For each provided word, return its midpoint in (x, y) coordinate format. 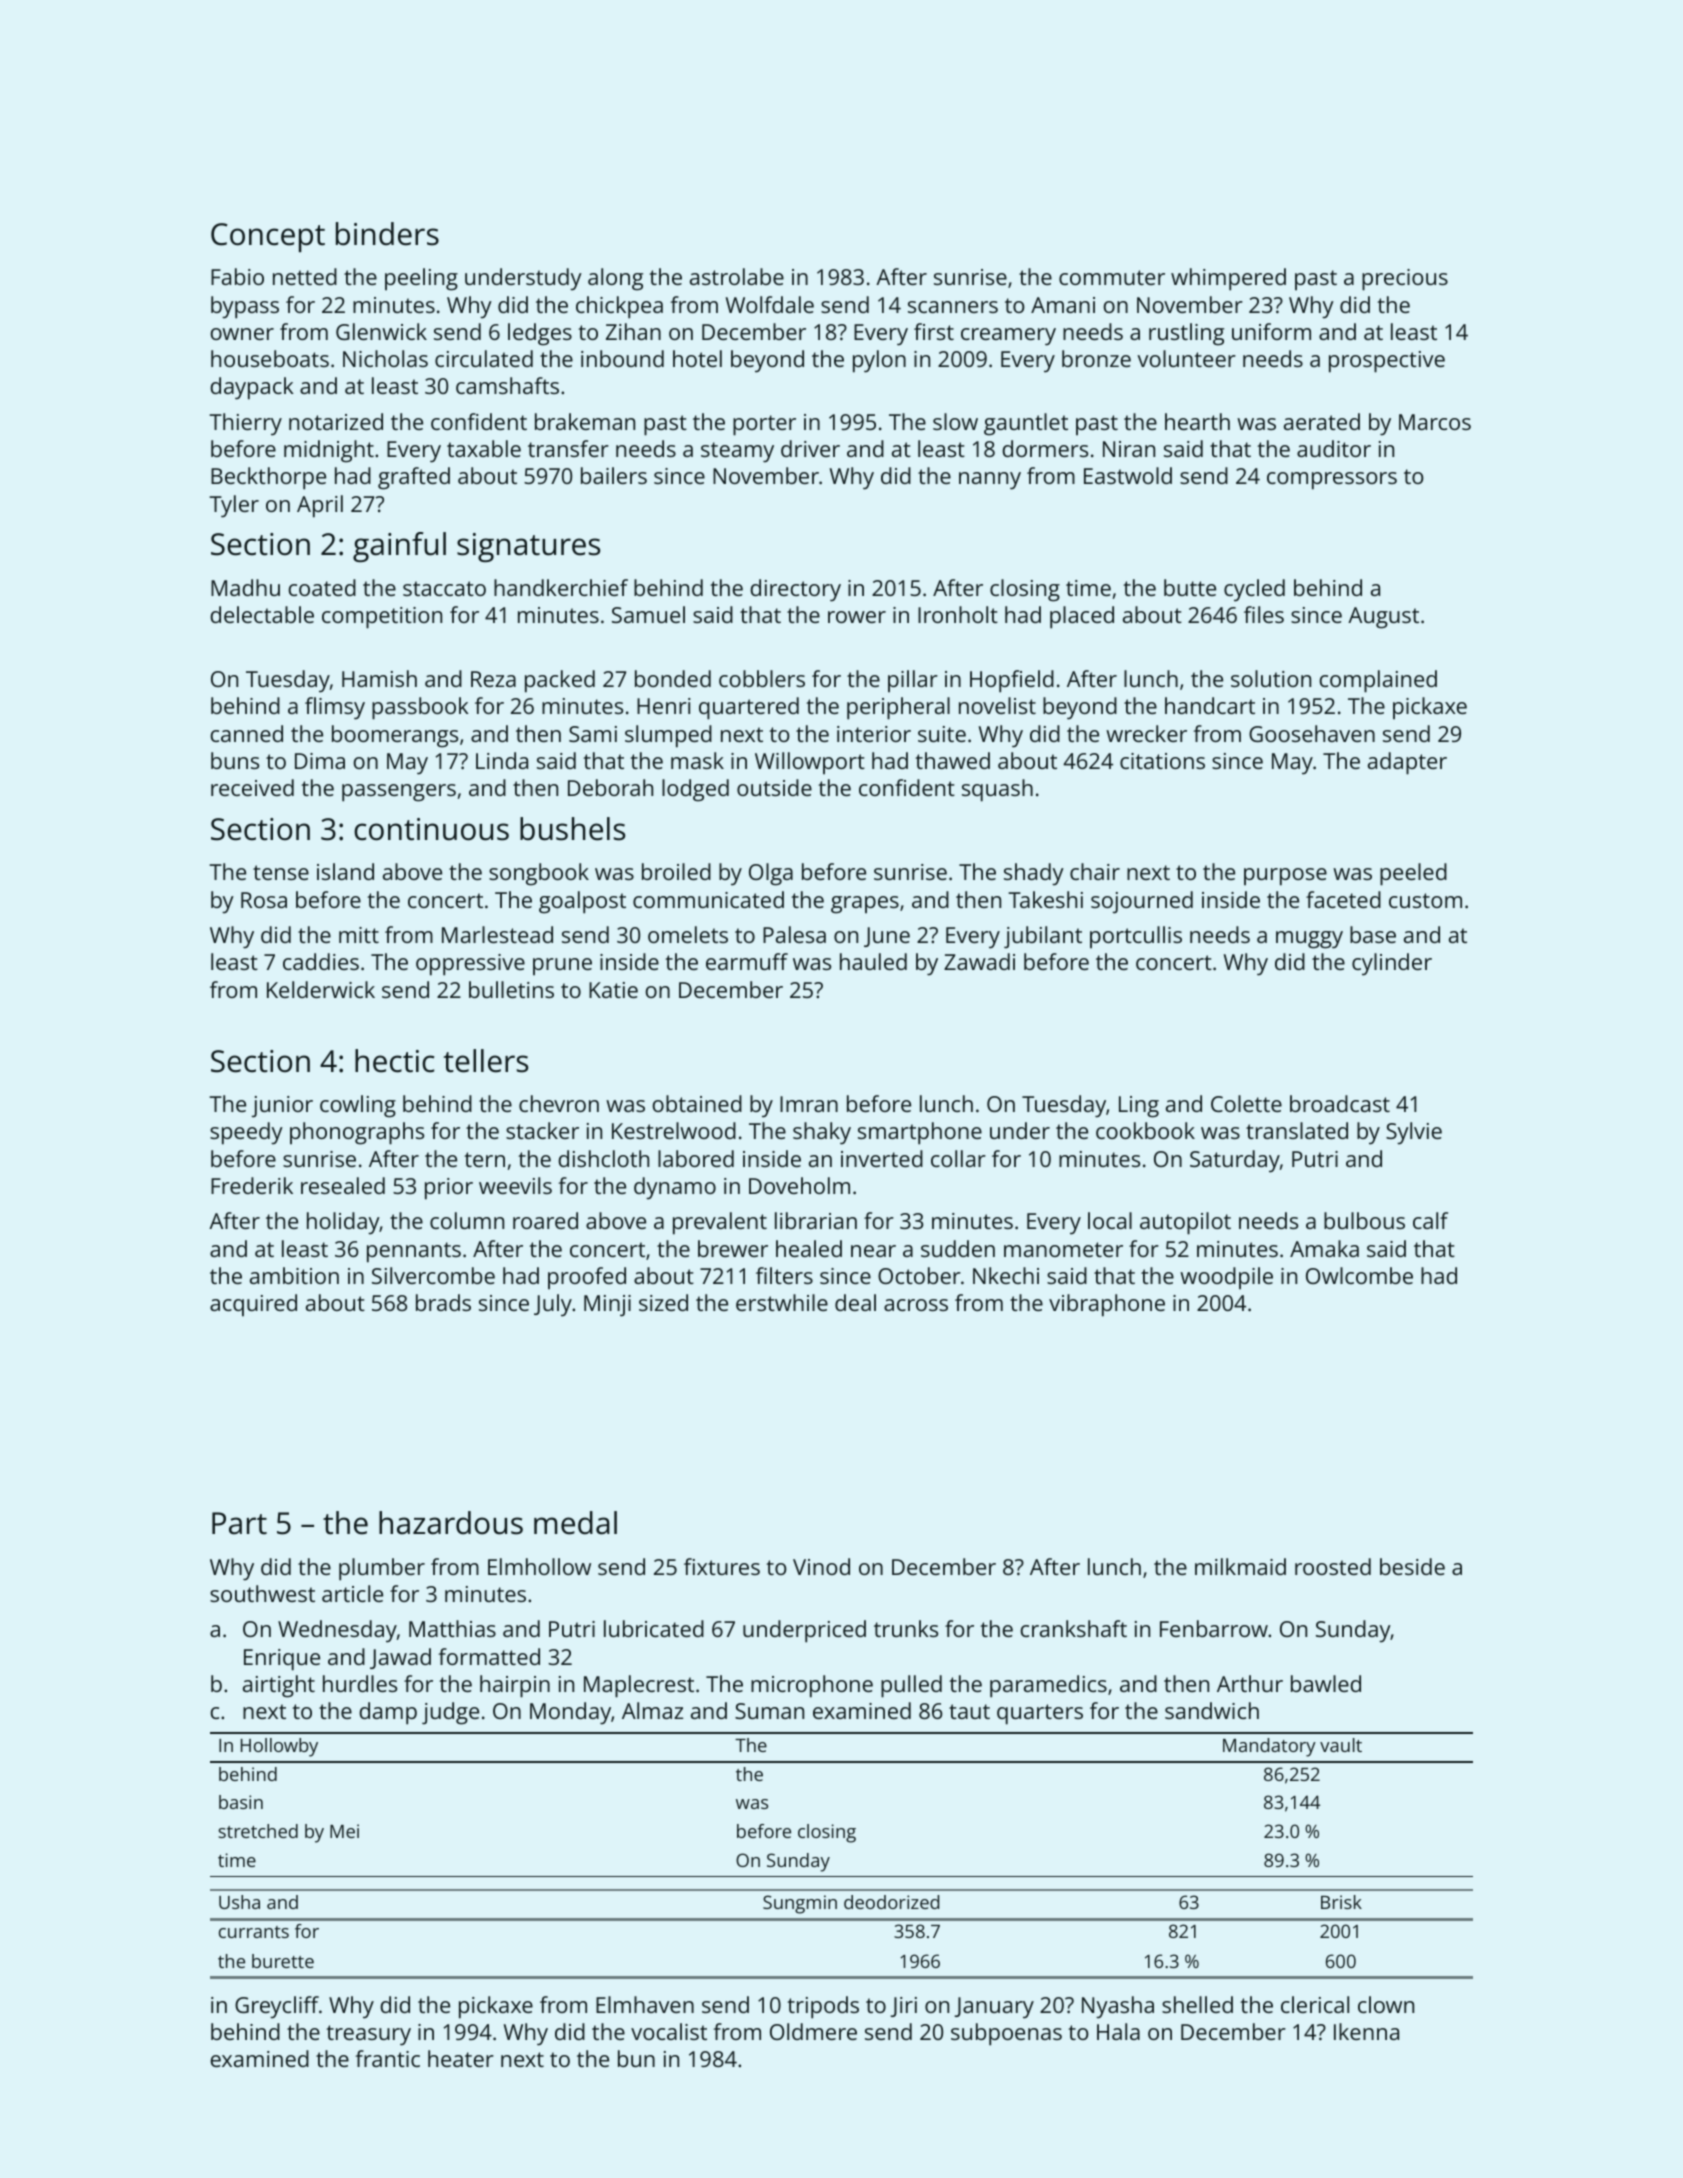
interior (874, 734)
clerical (1315, 2004)
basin (241, 1802)
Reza (493, 679)
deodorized (891, 1902)
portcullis (1136, 937)
